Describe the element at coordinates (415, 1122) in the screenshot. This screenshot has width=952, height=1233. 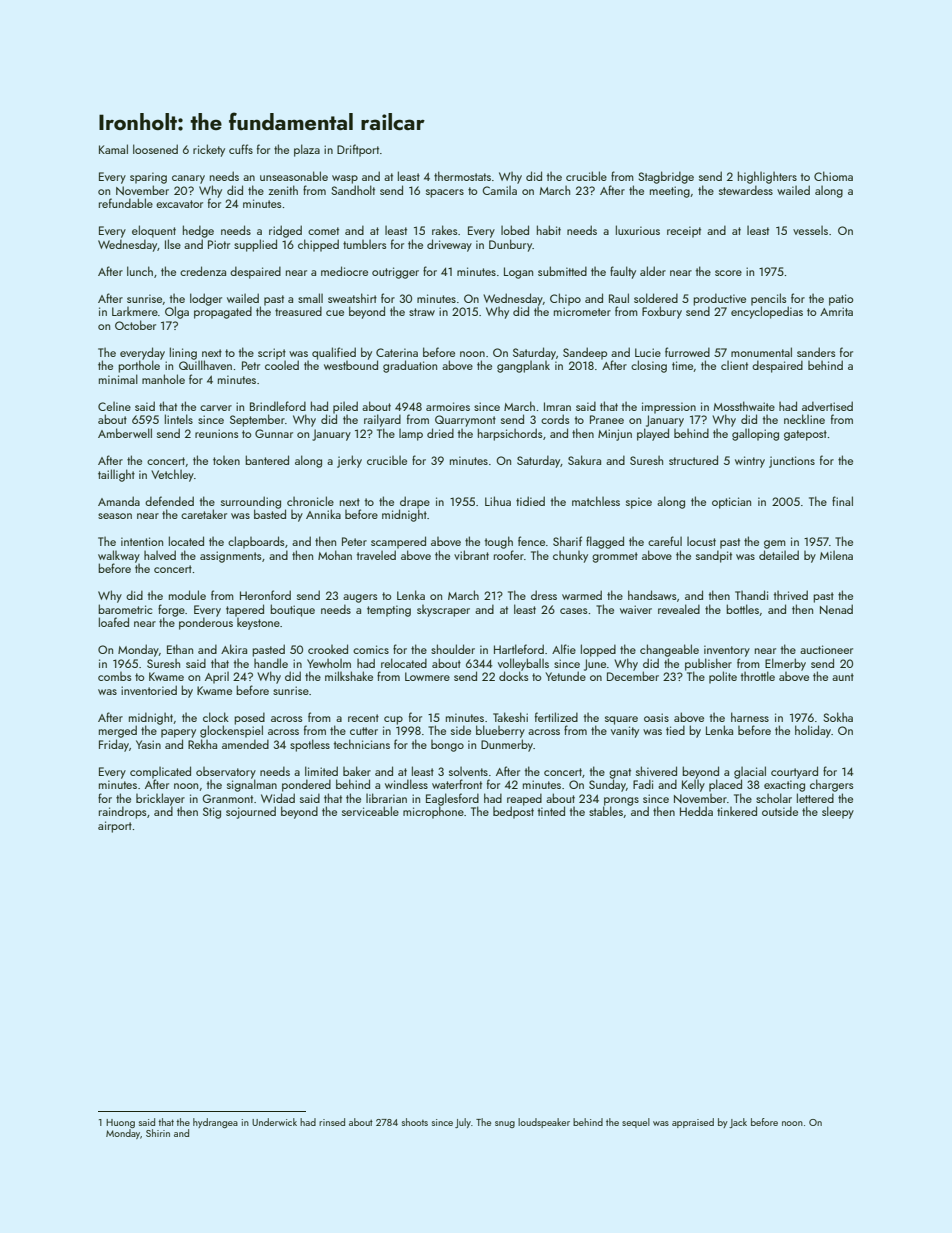
I see `shoots` at that location.
